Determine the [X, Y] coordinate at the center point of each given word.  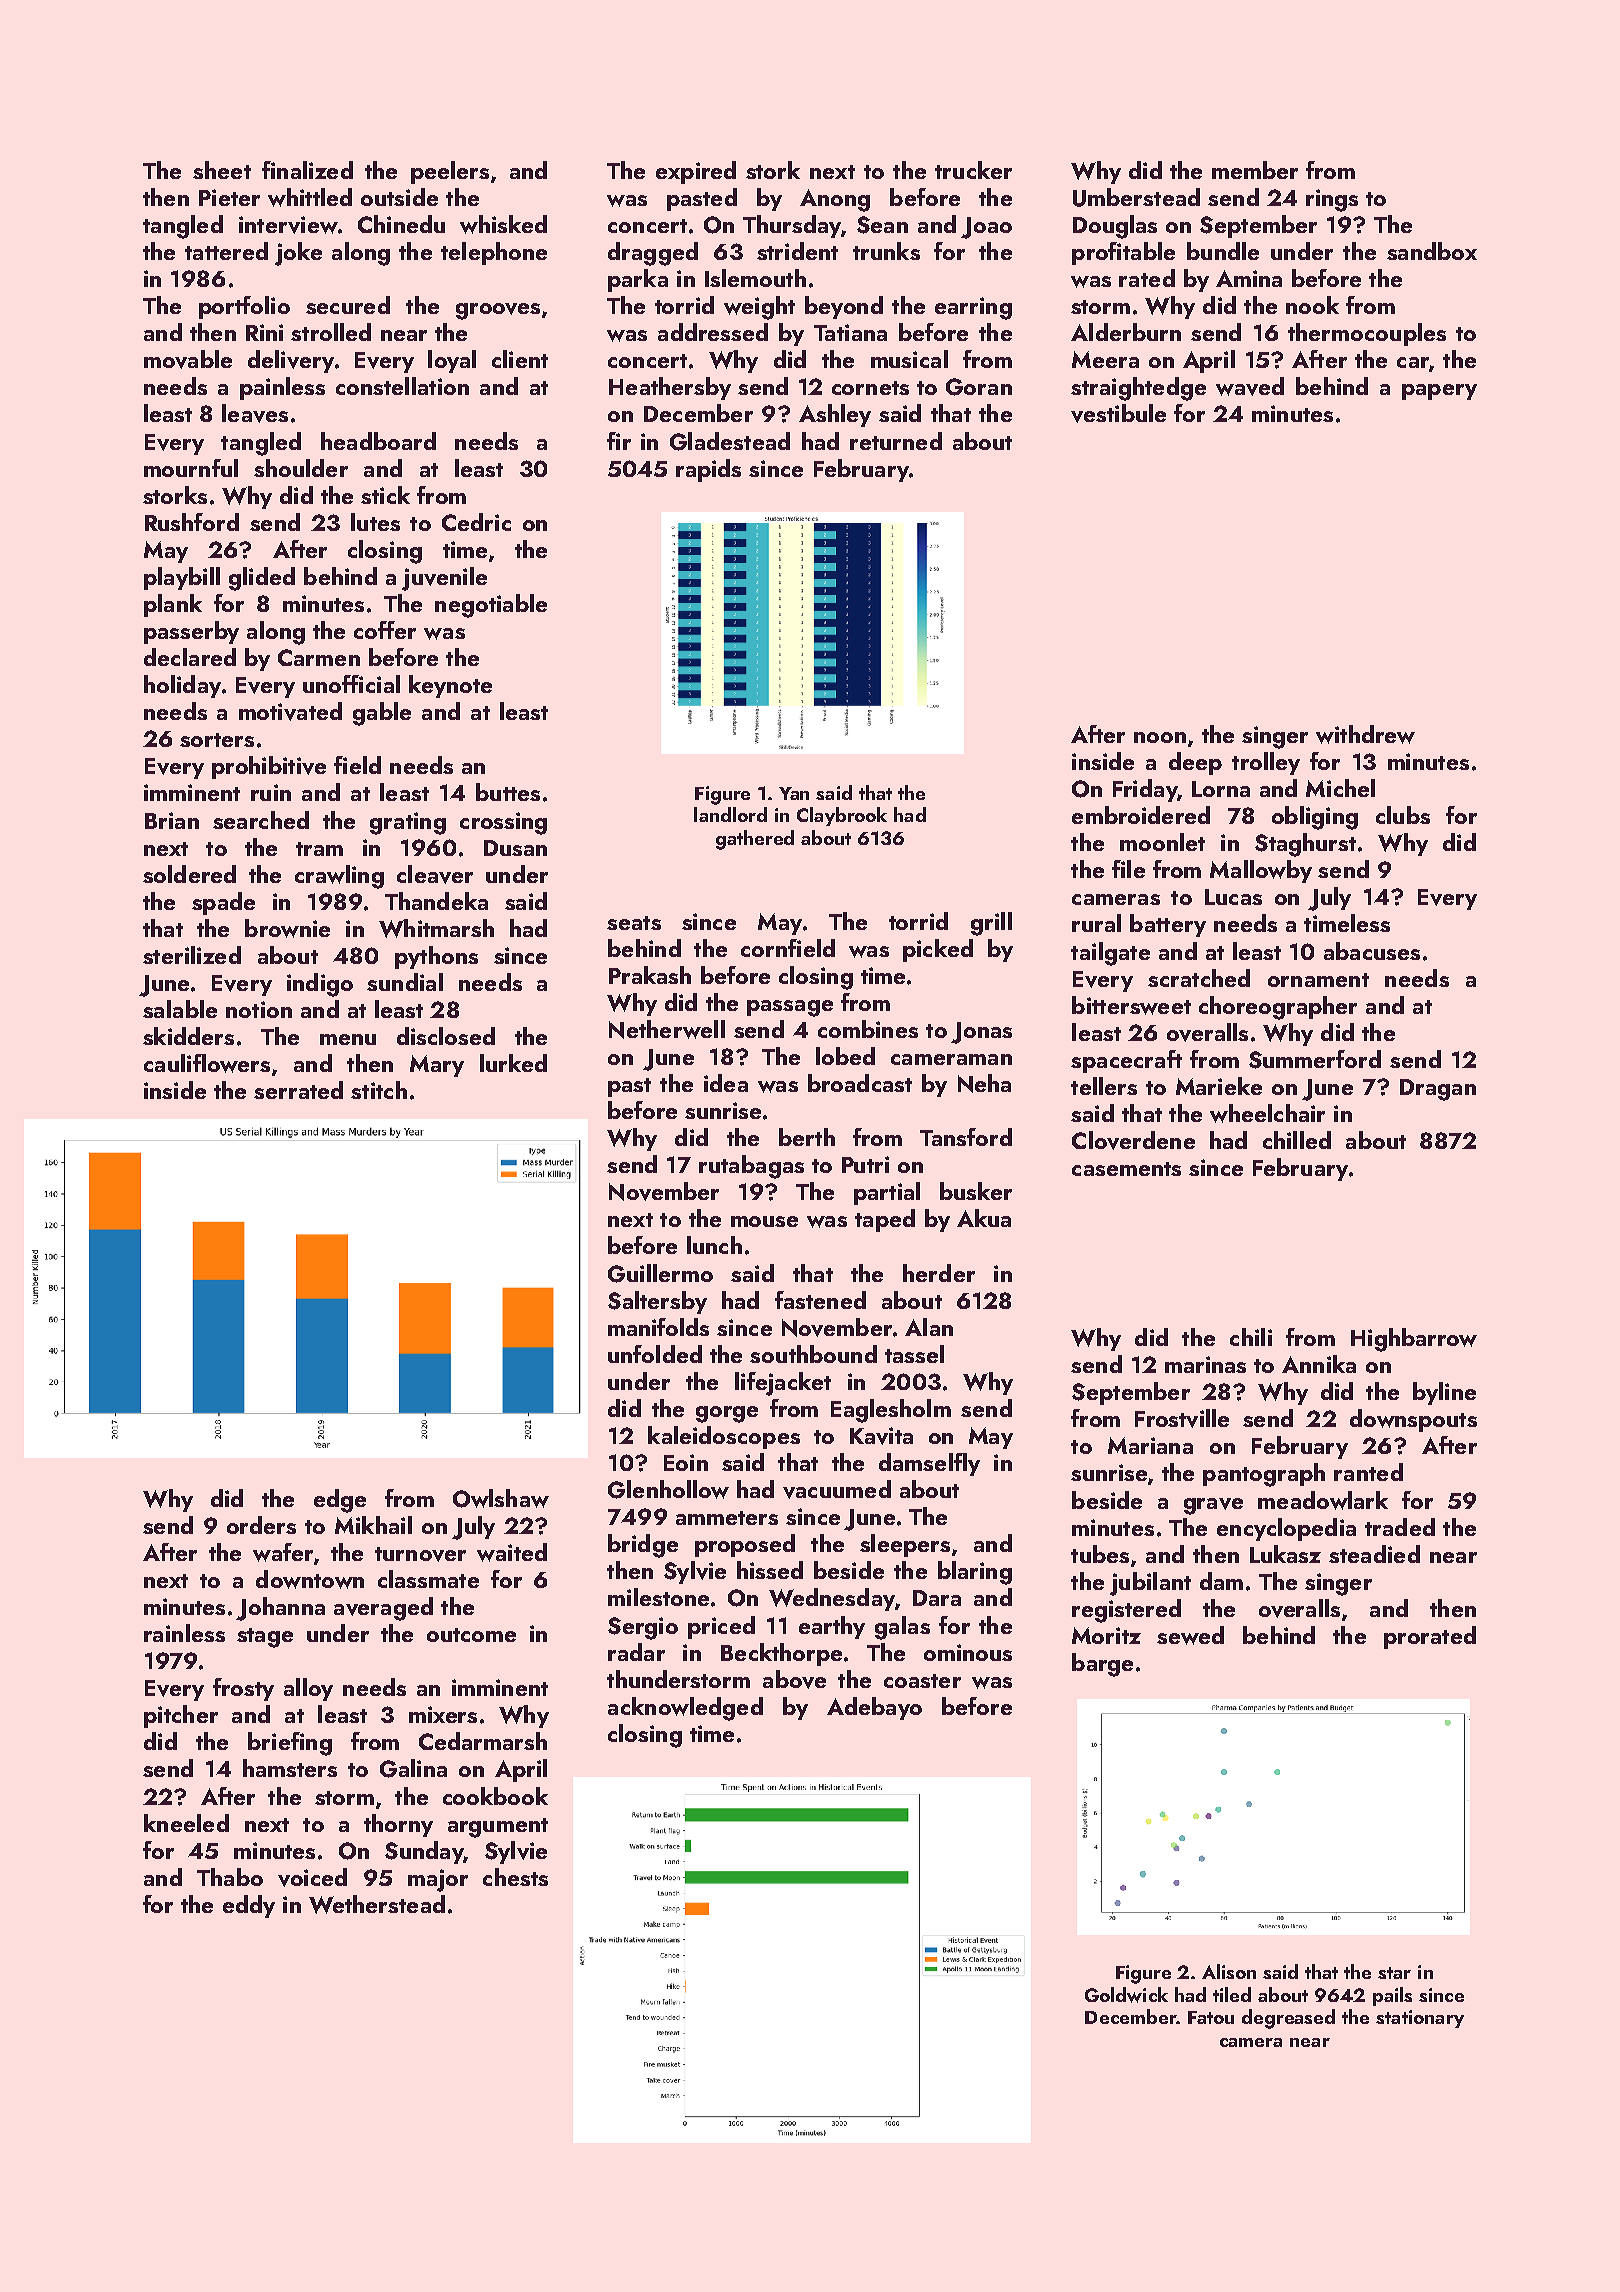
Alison [1229, 1971]
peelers [450, 172]
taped [885, 1220]
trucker [973, 170]
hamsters [290, 1768]
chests [515, 1877]
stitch [379, 1090]
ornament [1318, 980]
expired [696, 172]
